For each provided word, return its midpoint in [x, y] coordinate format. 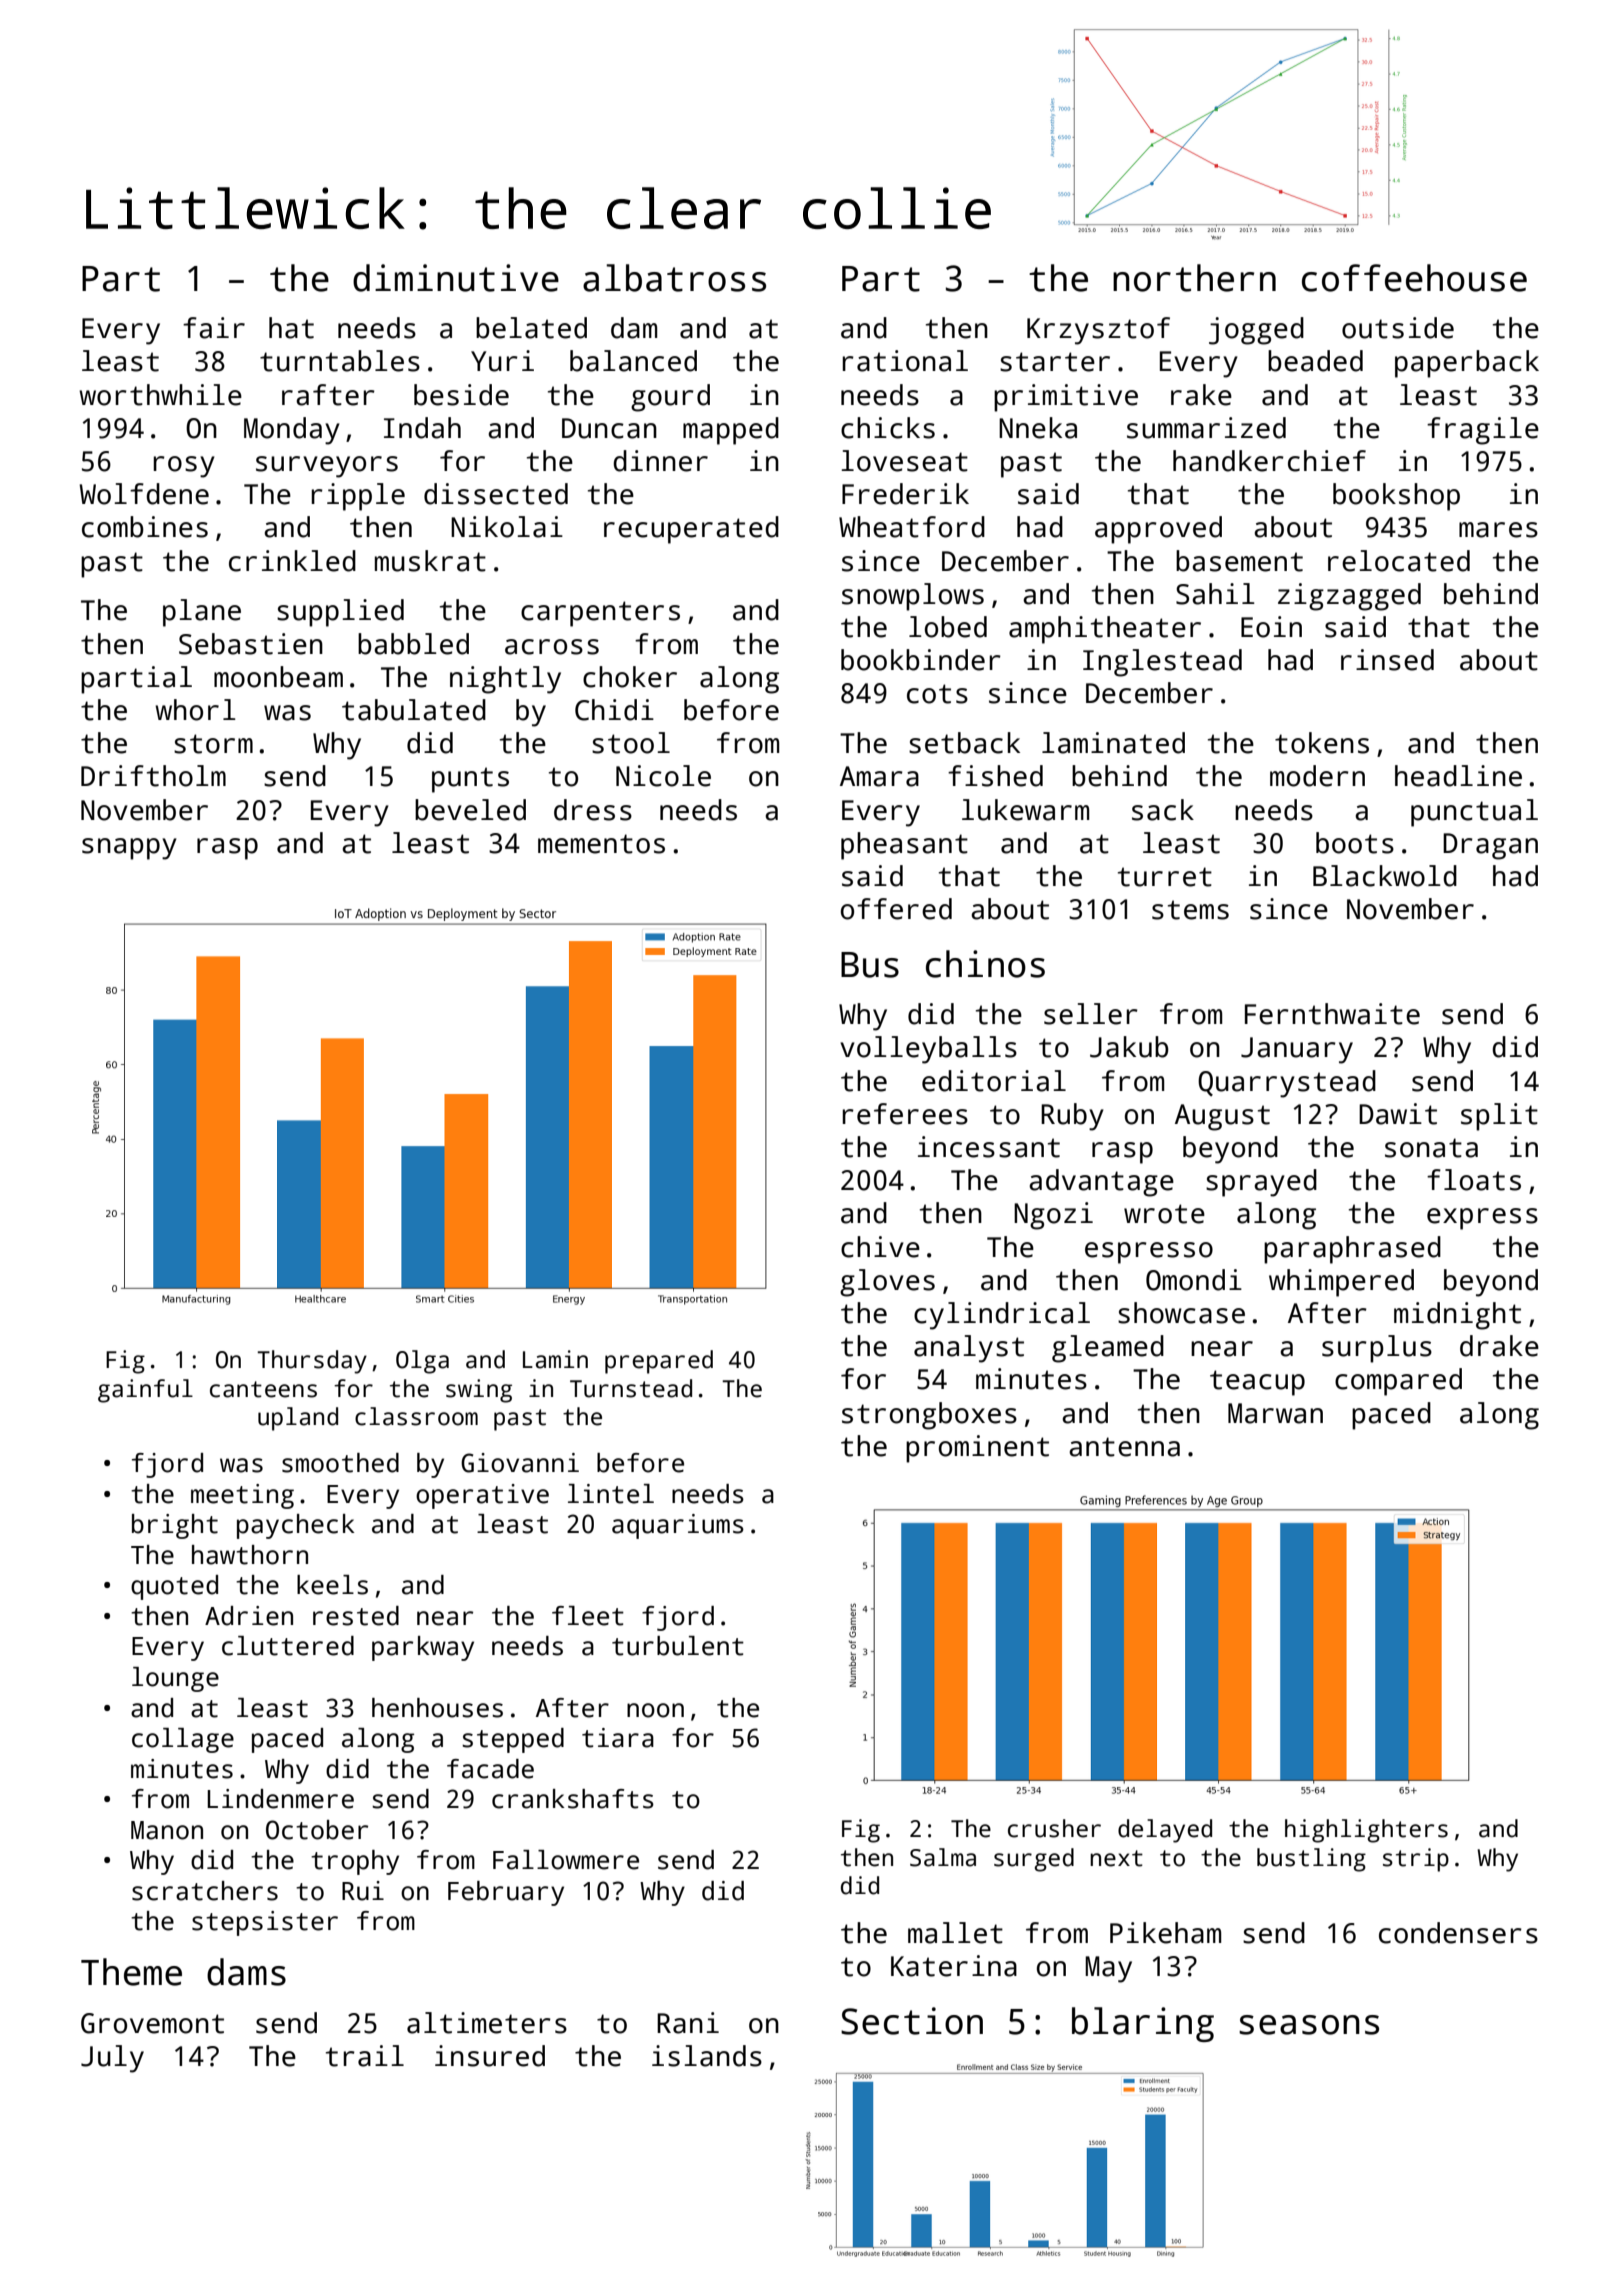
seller [1091, 1014]
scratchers [205, 1891]
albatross [674, 278]
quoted [174, 1587]
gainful [145, 1391]
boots [1355, 843]
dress [593, 810]
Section [912, 2021]
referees [905, 1114]
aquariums [678, 1526]
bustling [1311, 1860]
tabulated [414, 710]
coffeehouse [1414, 278]
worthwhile [160, 395]
